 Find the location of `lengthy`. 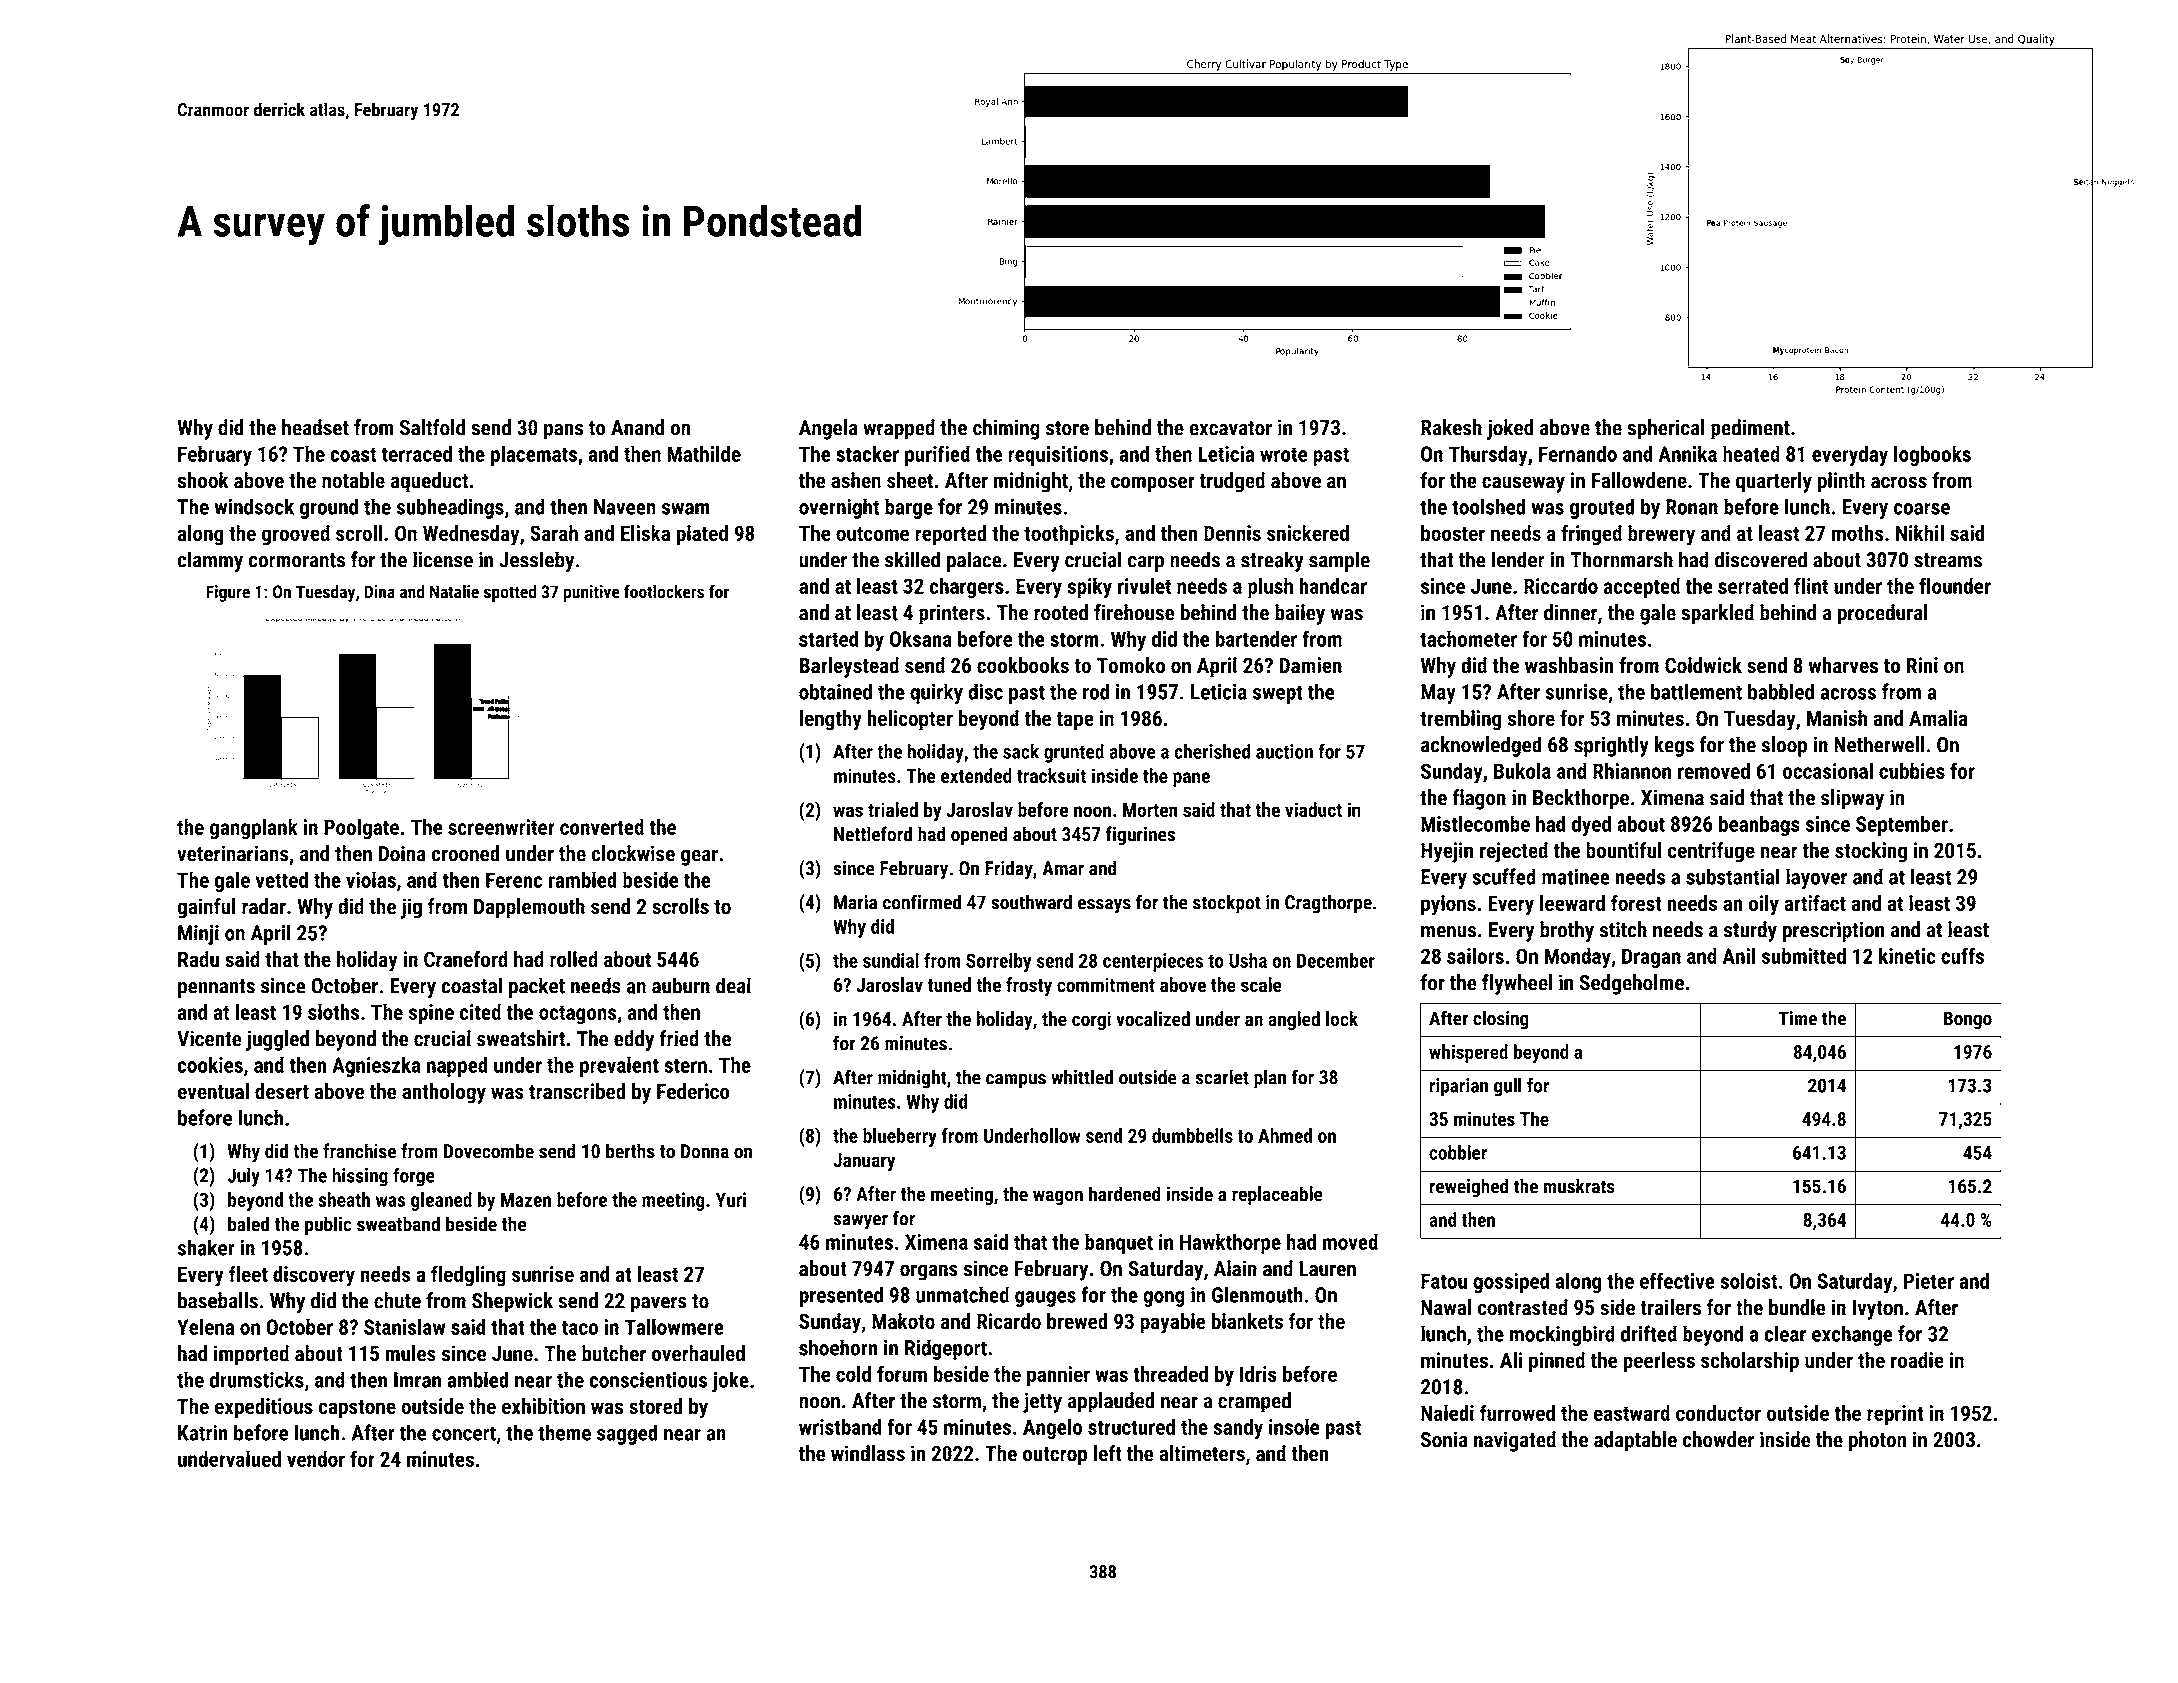

lengthy is located at coordinates (830, 720).
